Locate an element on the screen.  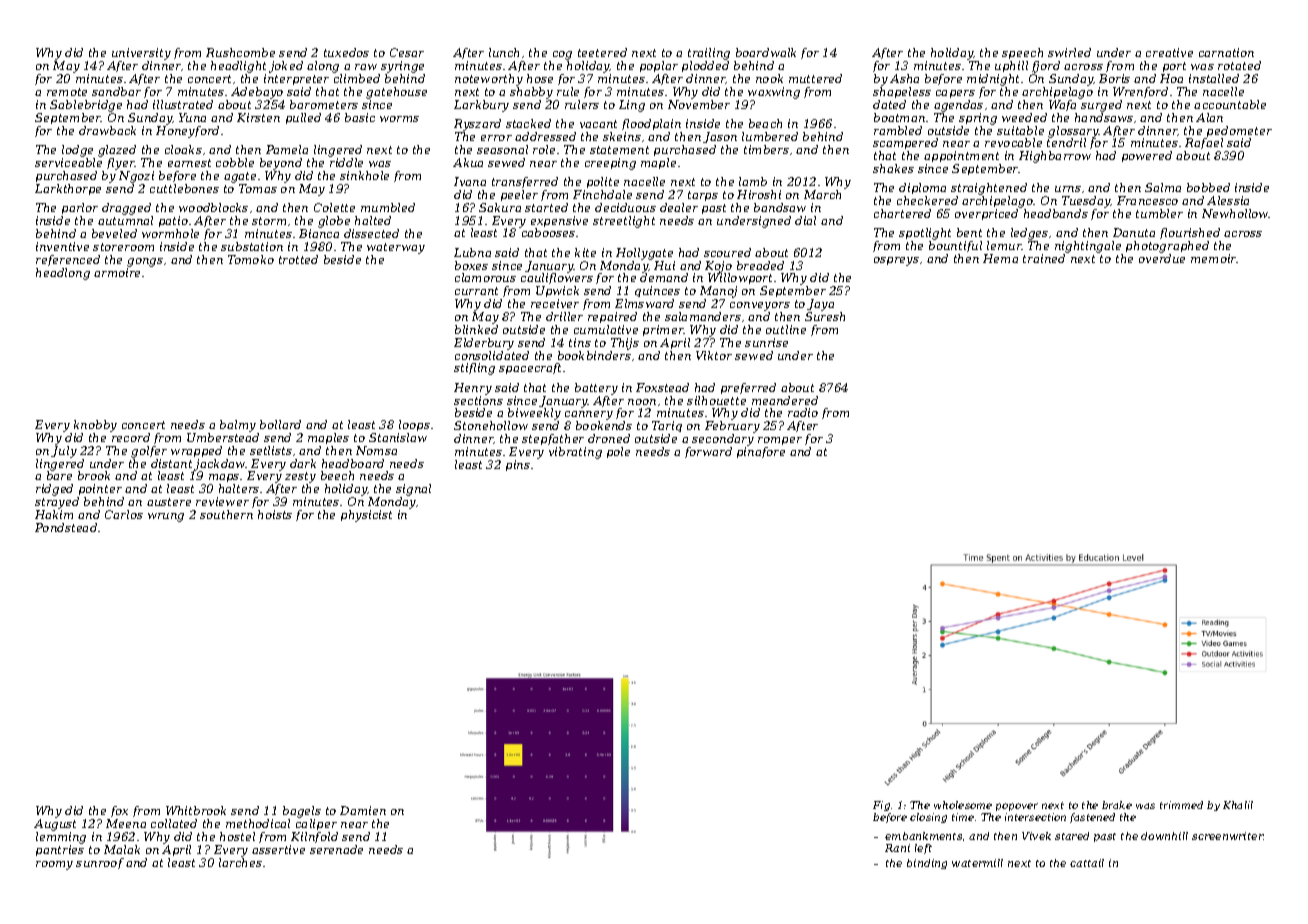
larches is located at coordinates (240, 862).
